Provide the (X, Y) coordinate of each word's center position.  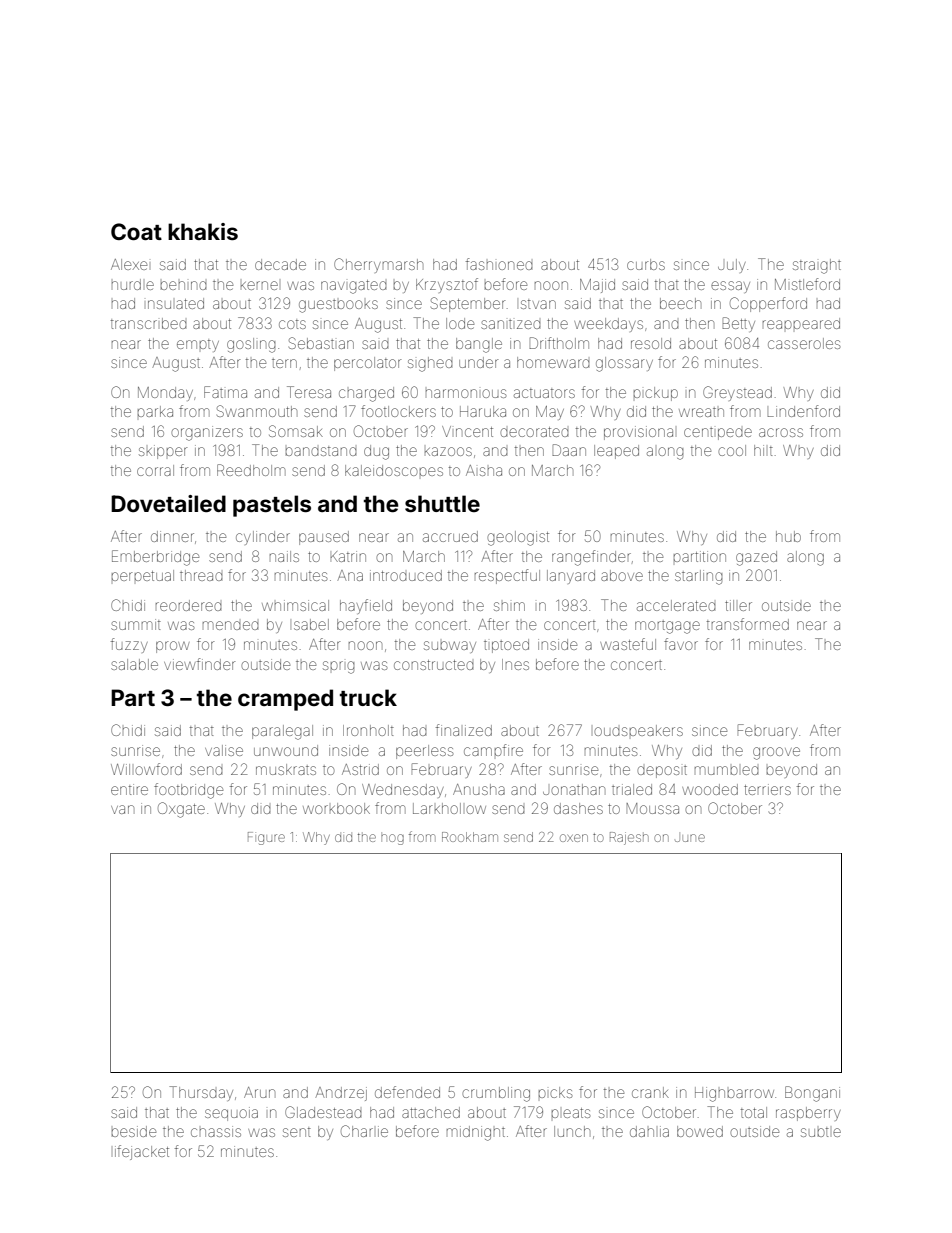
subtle (821, 1132)
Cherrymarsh (378, 265)
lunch (572, 1131)
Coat (136, 231)
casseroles (804, 343)
